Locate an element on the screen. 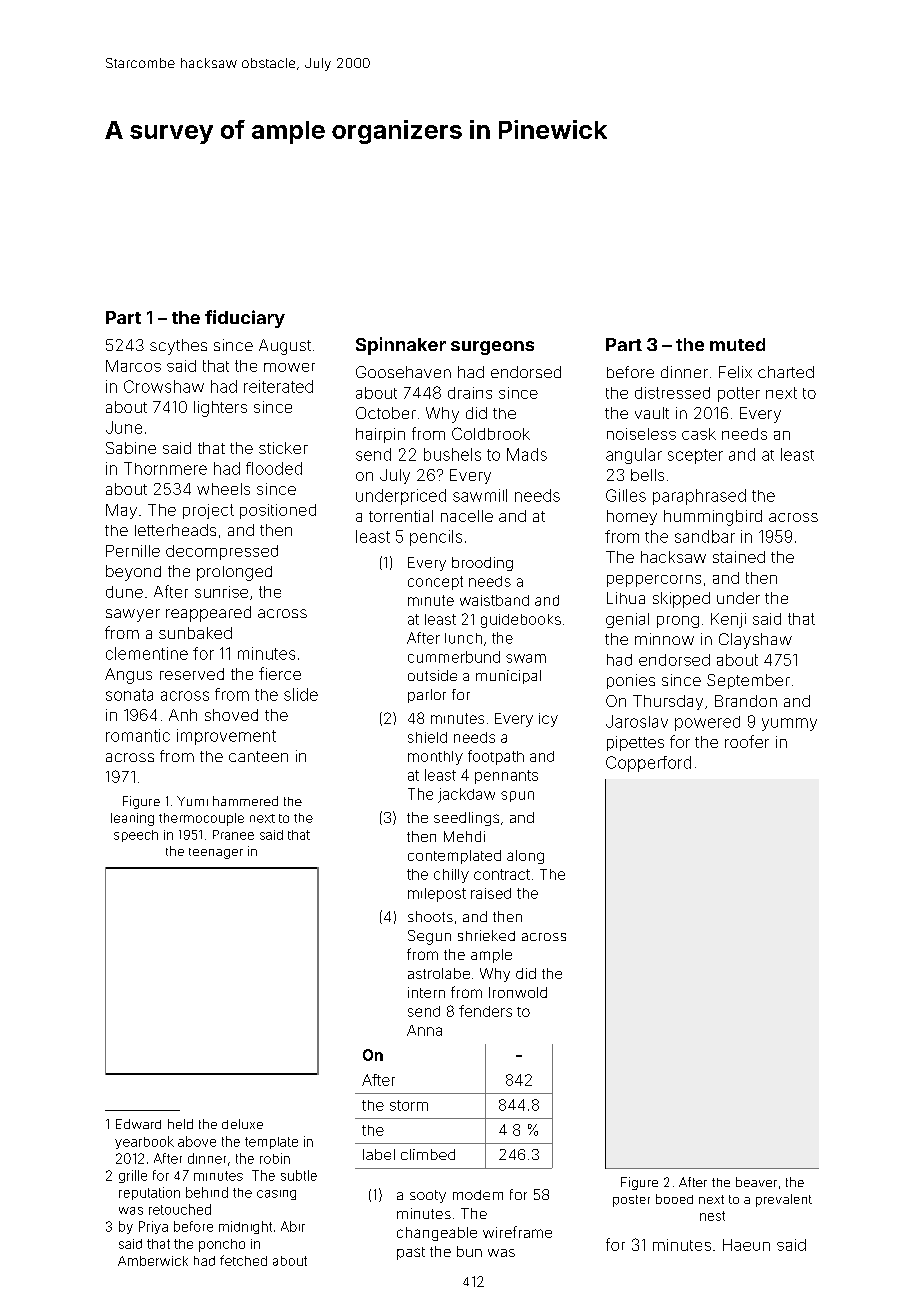 The width and height of the screenshot is (924, 1308). Haeun is located at coordinates (746, 1245).
